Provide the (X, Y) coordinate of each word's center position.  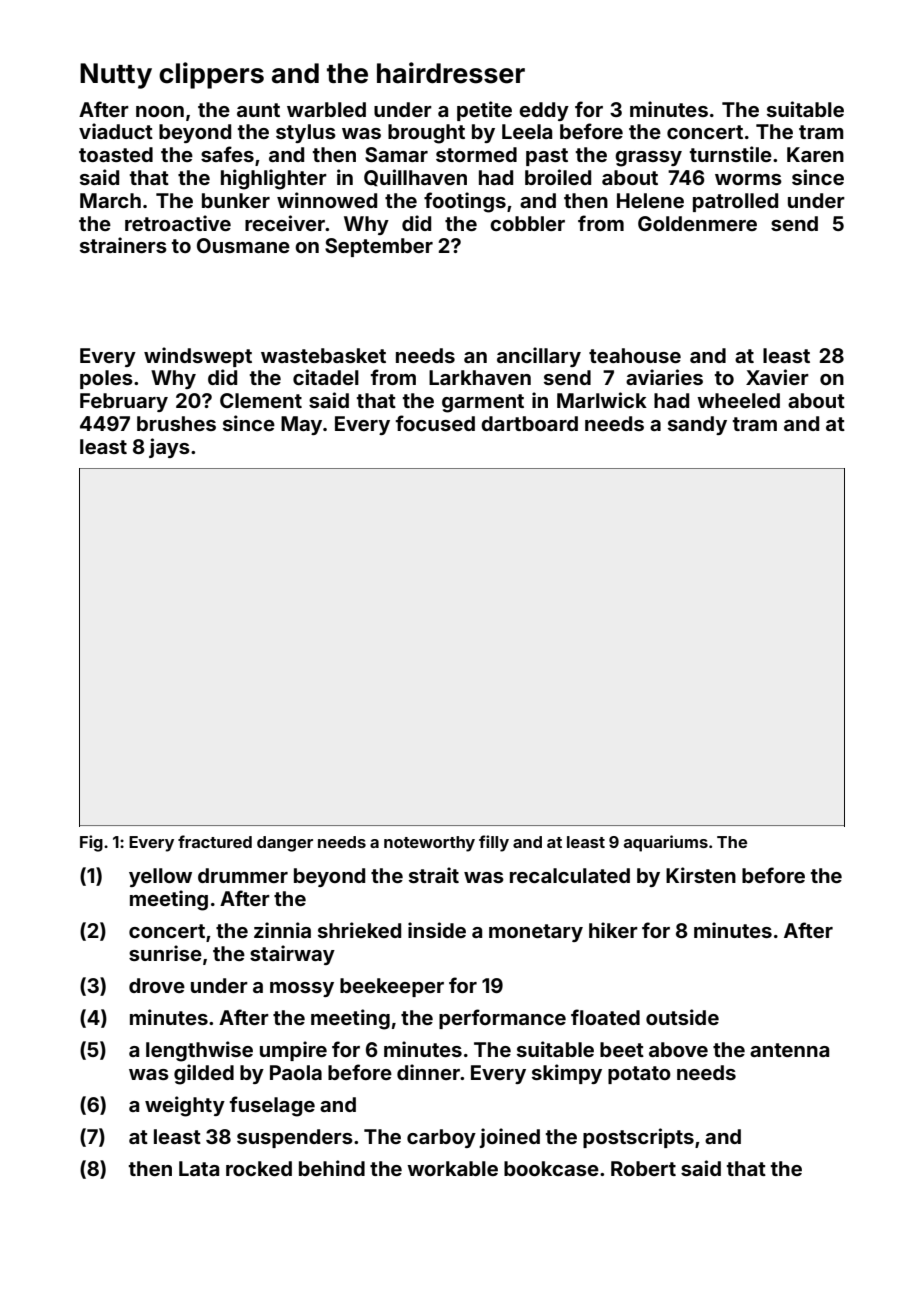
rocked (259, 1168)
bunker (236, 200)
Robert (643, 1168)
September (379, 247)
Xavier (777, 377)
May (301, 425)
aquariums (666, 843)
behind (332, 1168)
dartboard (529, 423)
